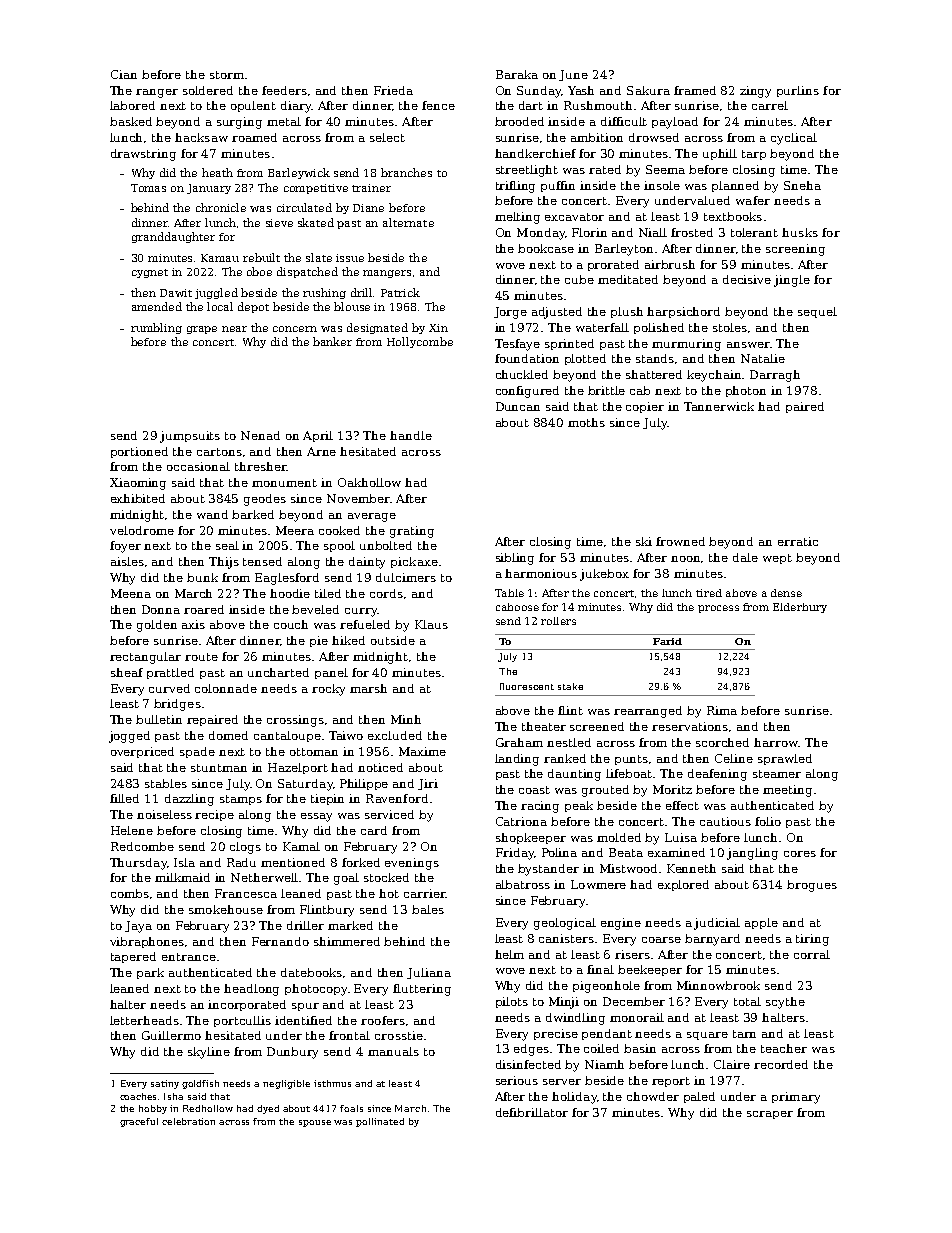 The image size is (952, 1233). I want to click on Hazelport, so click(298, 768).
